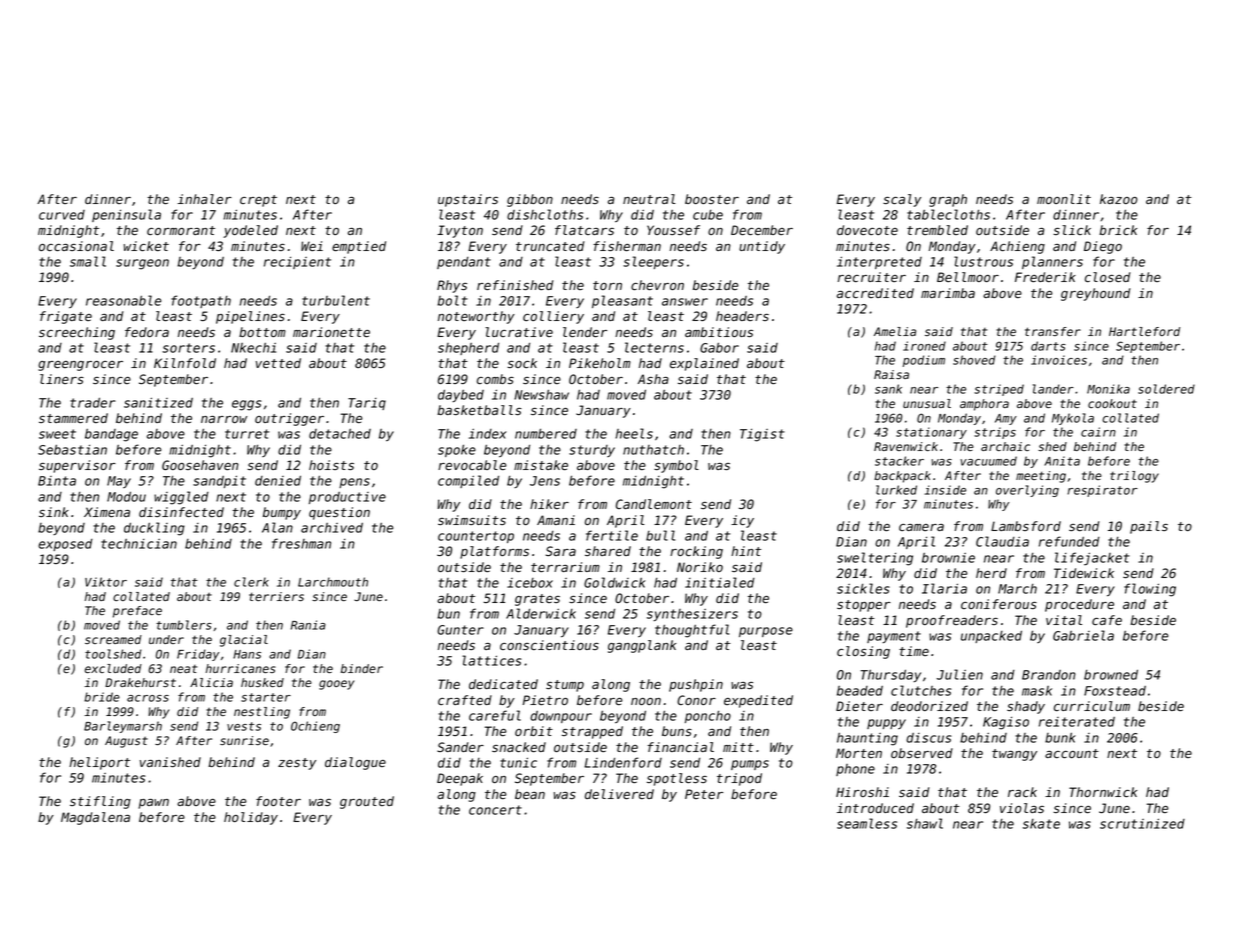 The width and height of the screenshot is (1233, 952). What do you see at coordinates (1073, 419) in the screenshot?
I see `Mykola` at bounding box center [1073, 419].
